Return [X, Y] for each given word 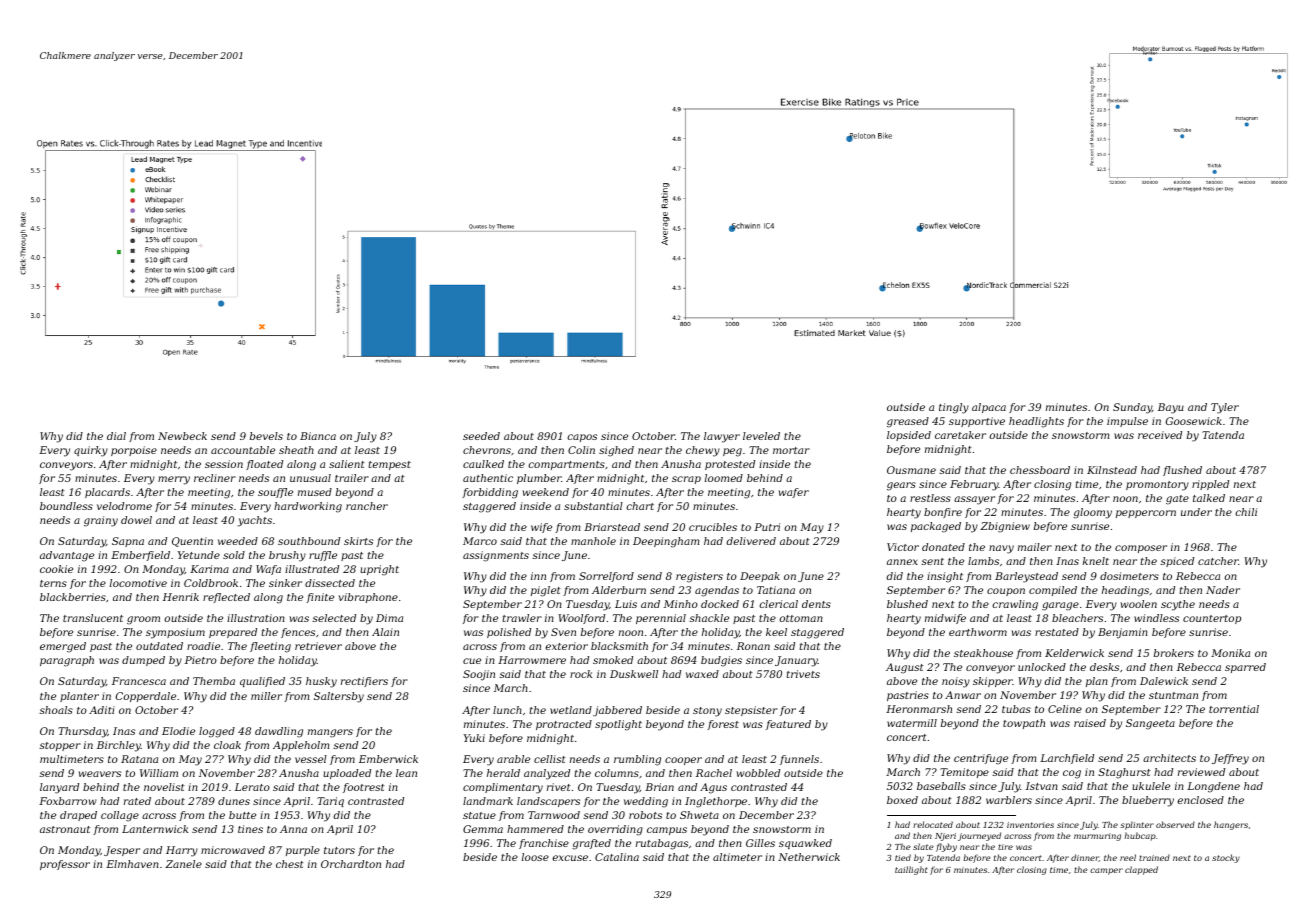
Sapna [128, 542]
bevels [266, 436]
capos [582, 438]
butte [242, 815]
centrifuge [981, 759]
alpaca [989, 408]
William [159, 773]
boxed [902, 800]
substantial [593, 506]
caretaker [960, 435]
